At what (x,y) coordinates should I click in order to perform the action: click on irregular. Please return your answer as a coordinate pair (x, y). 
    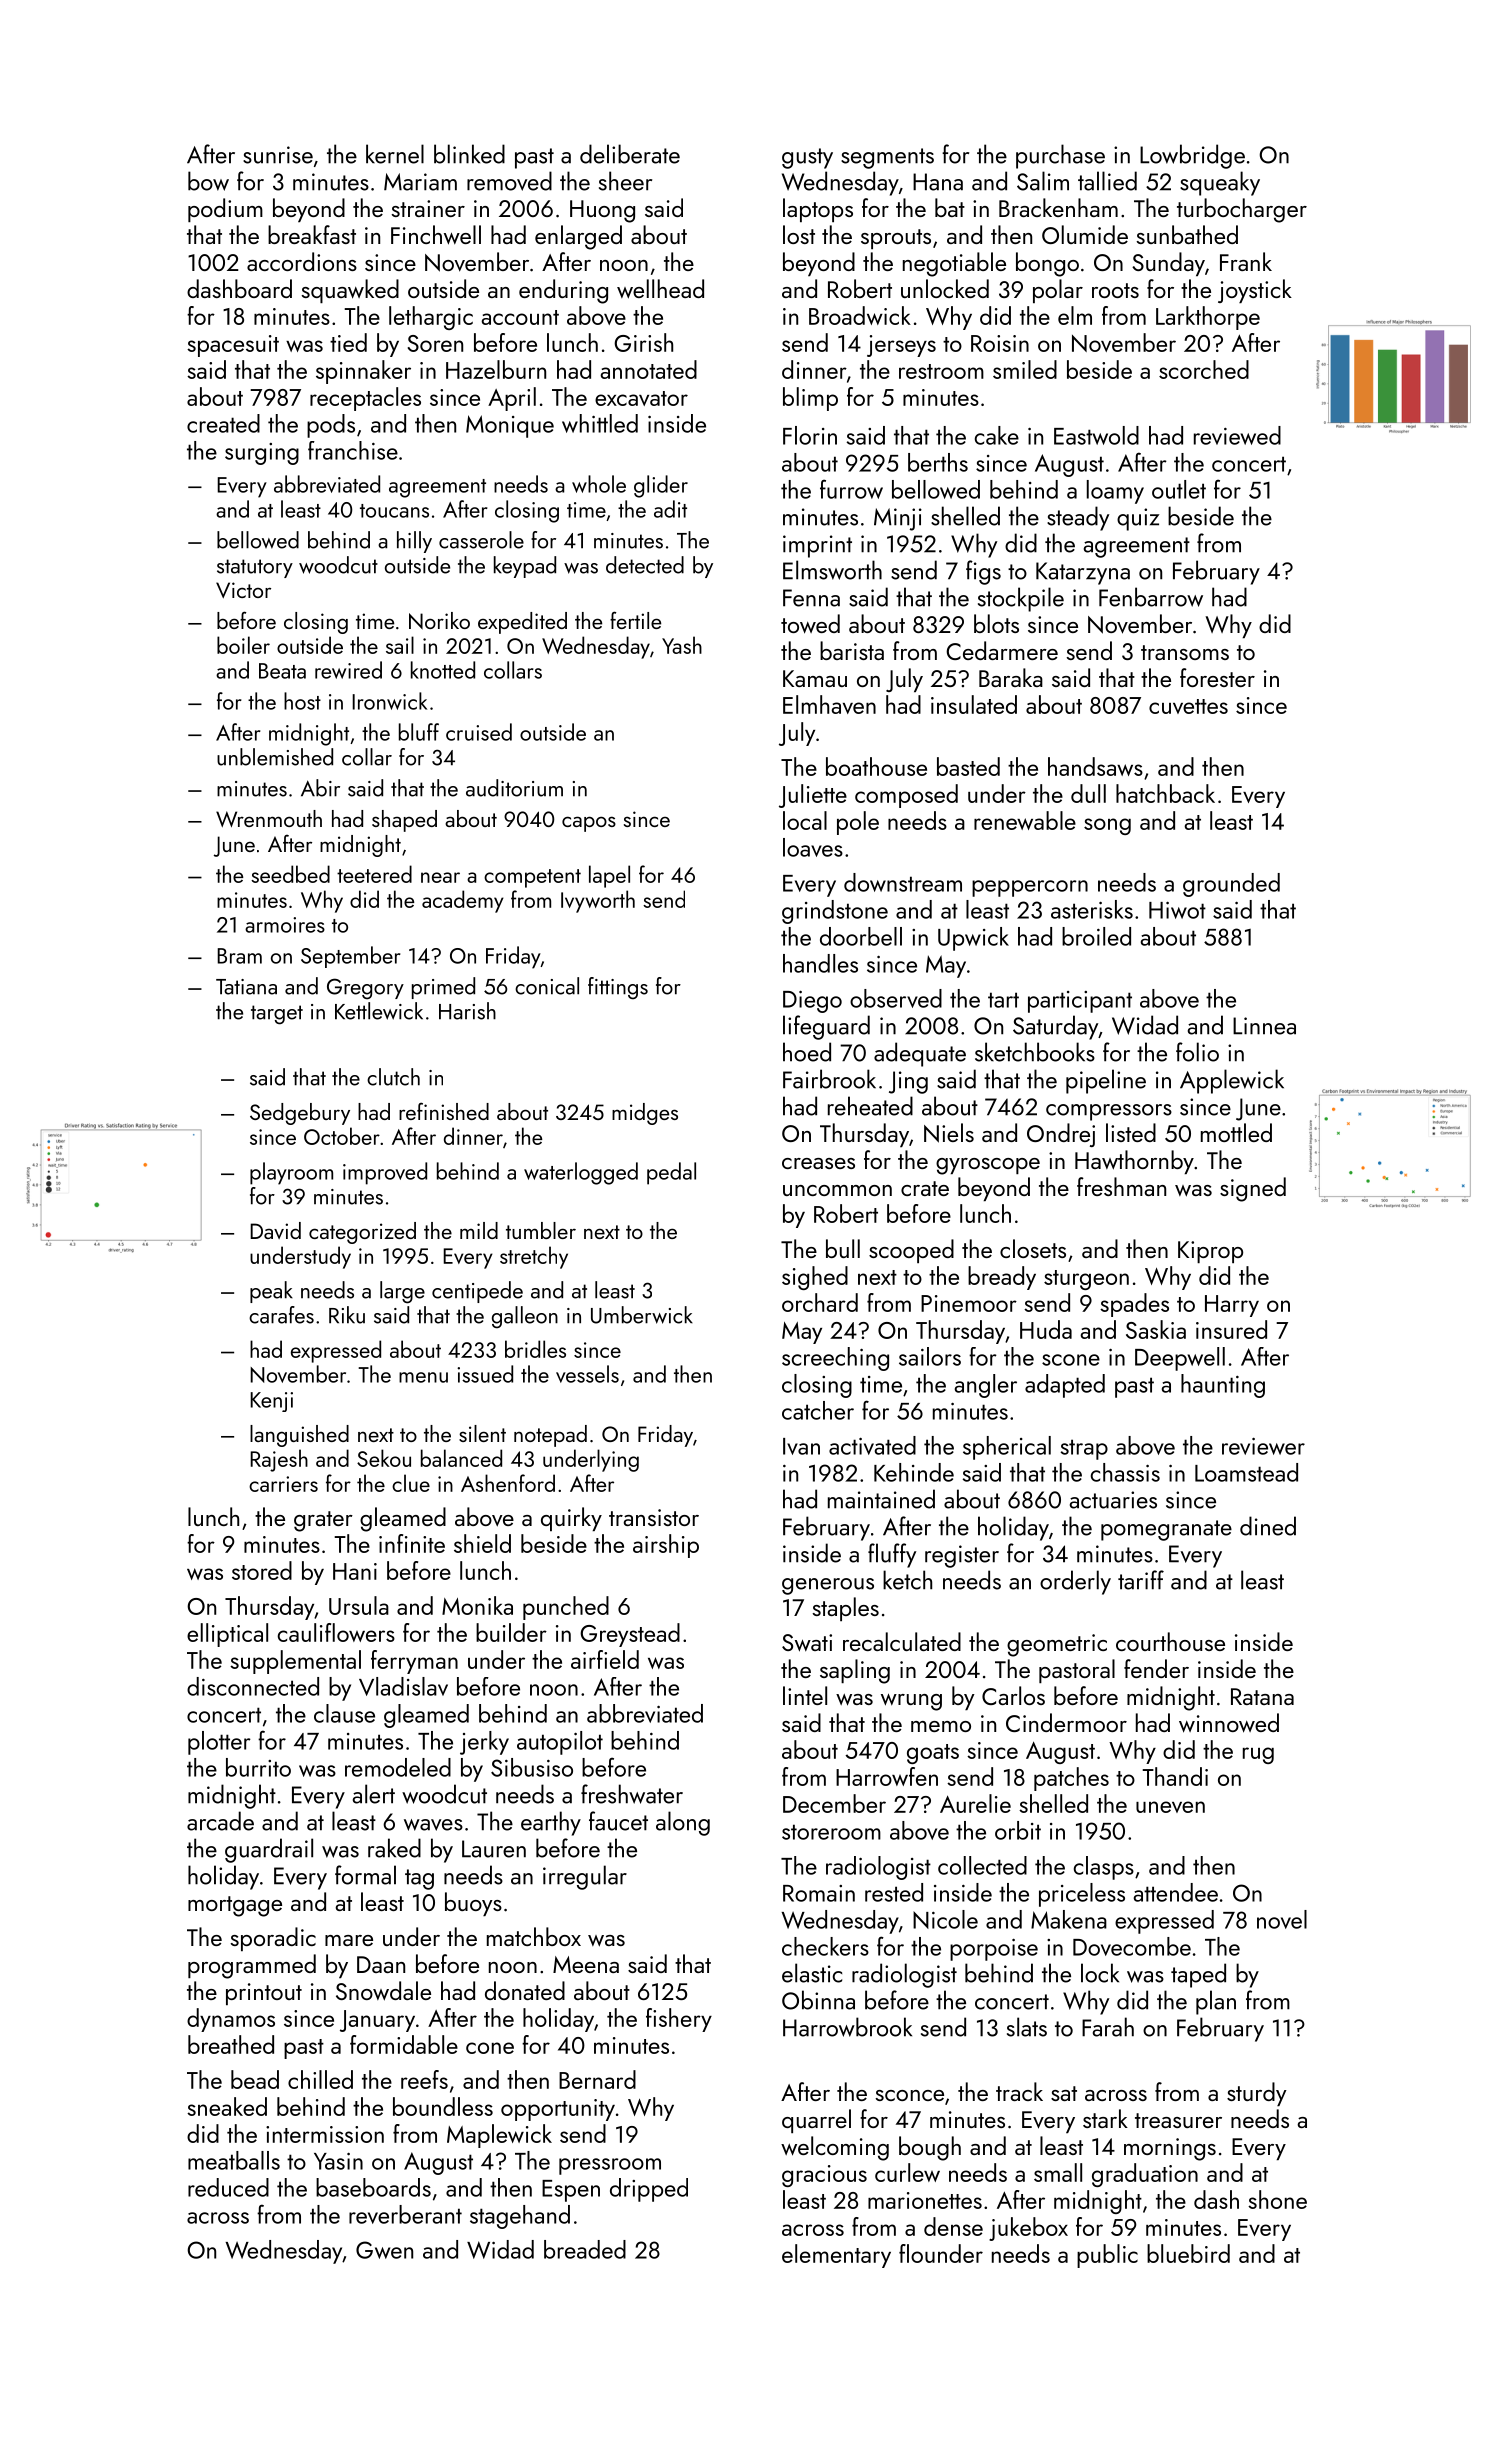
    Looking at the image, I should click on (585, 1877).
